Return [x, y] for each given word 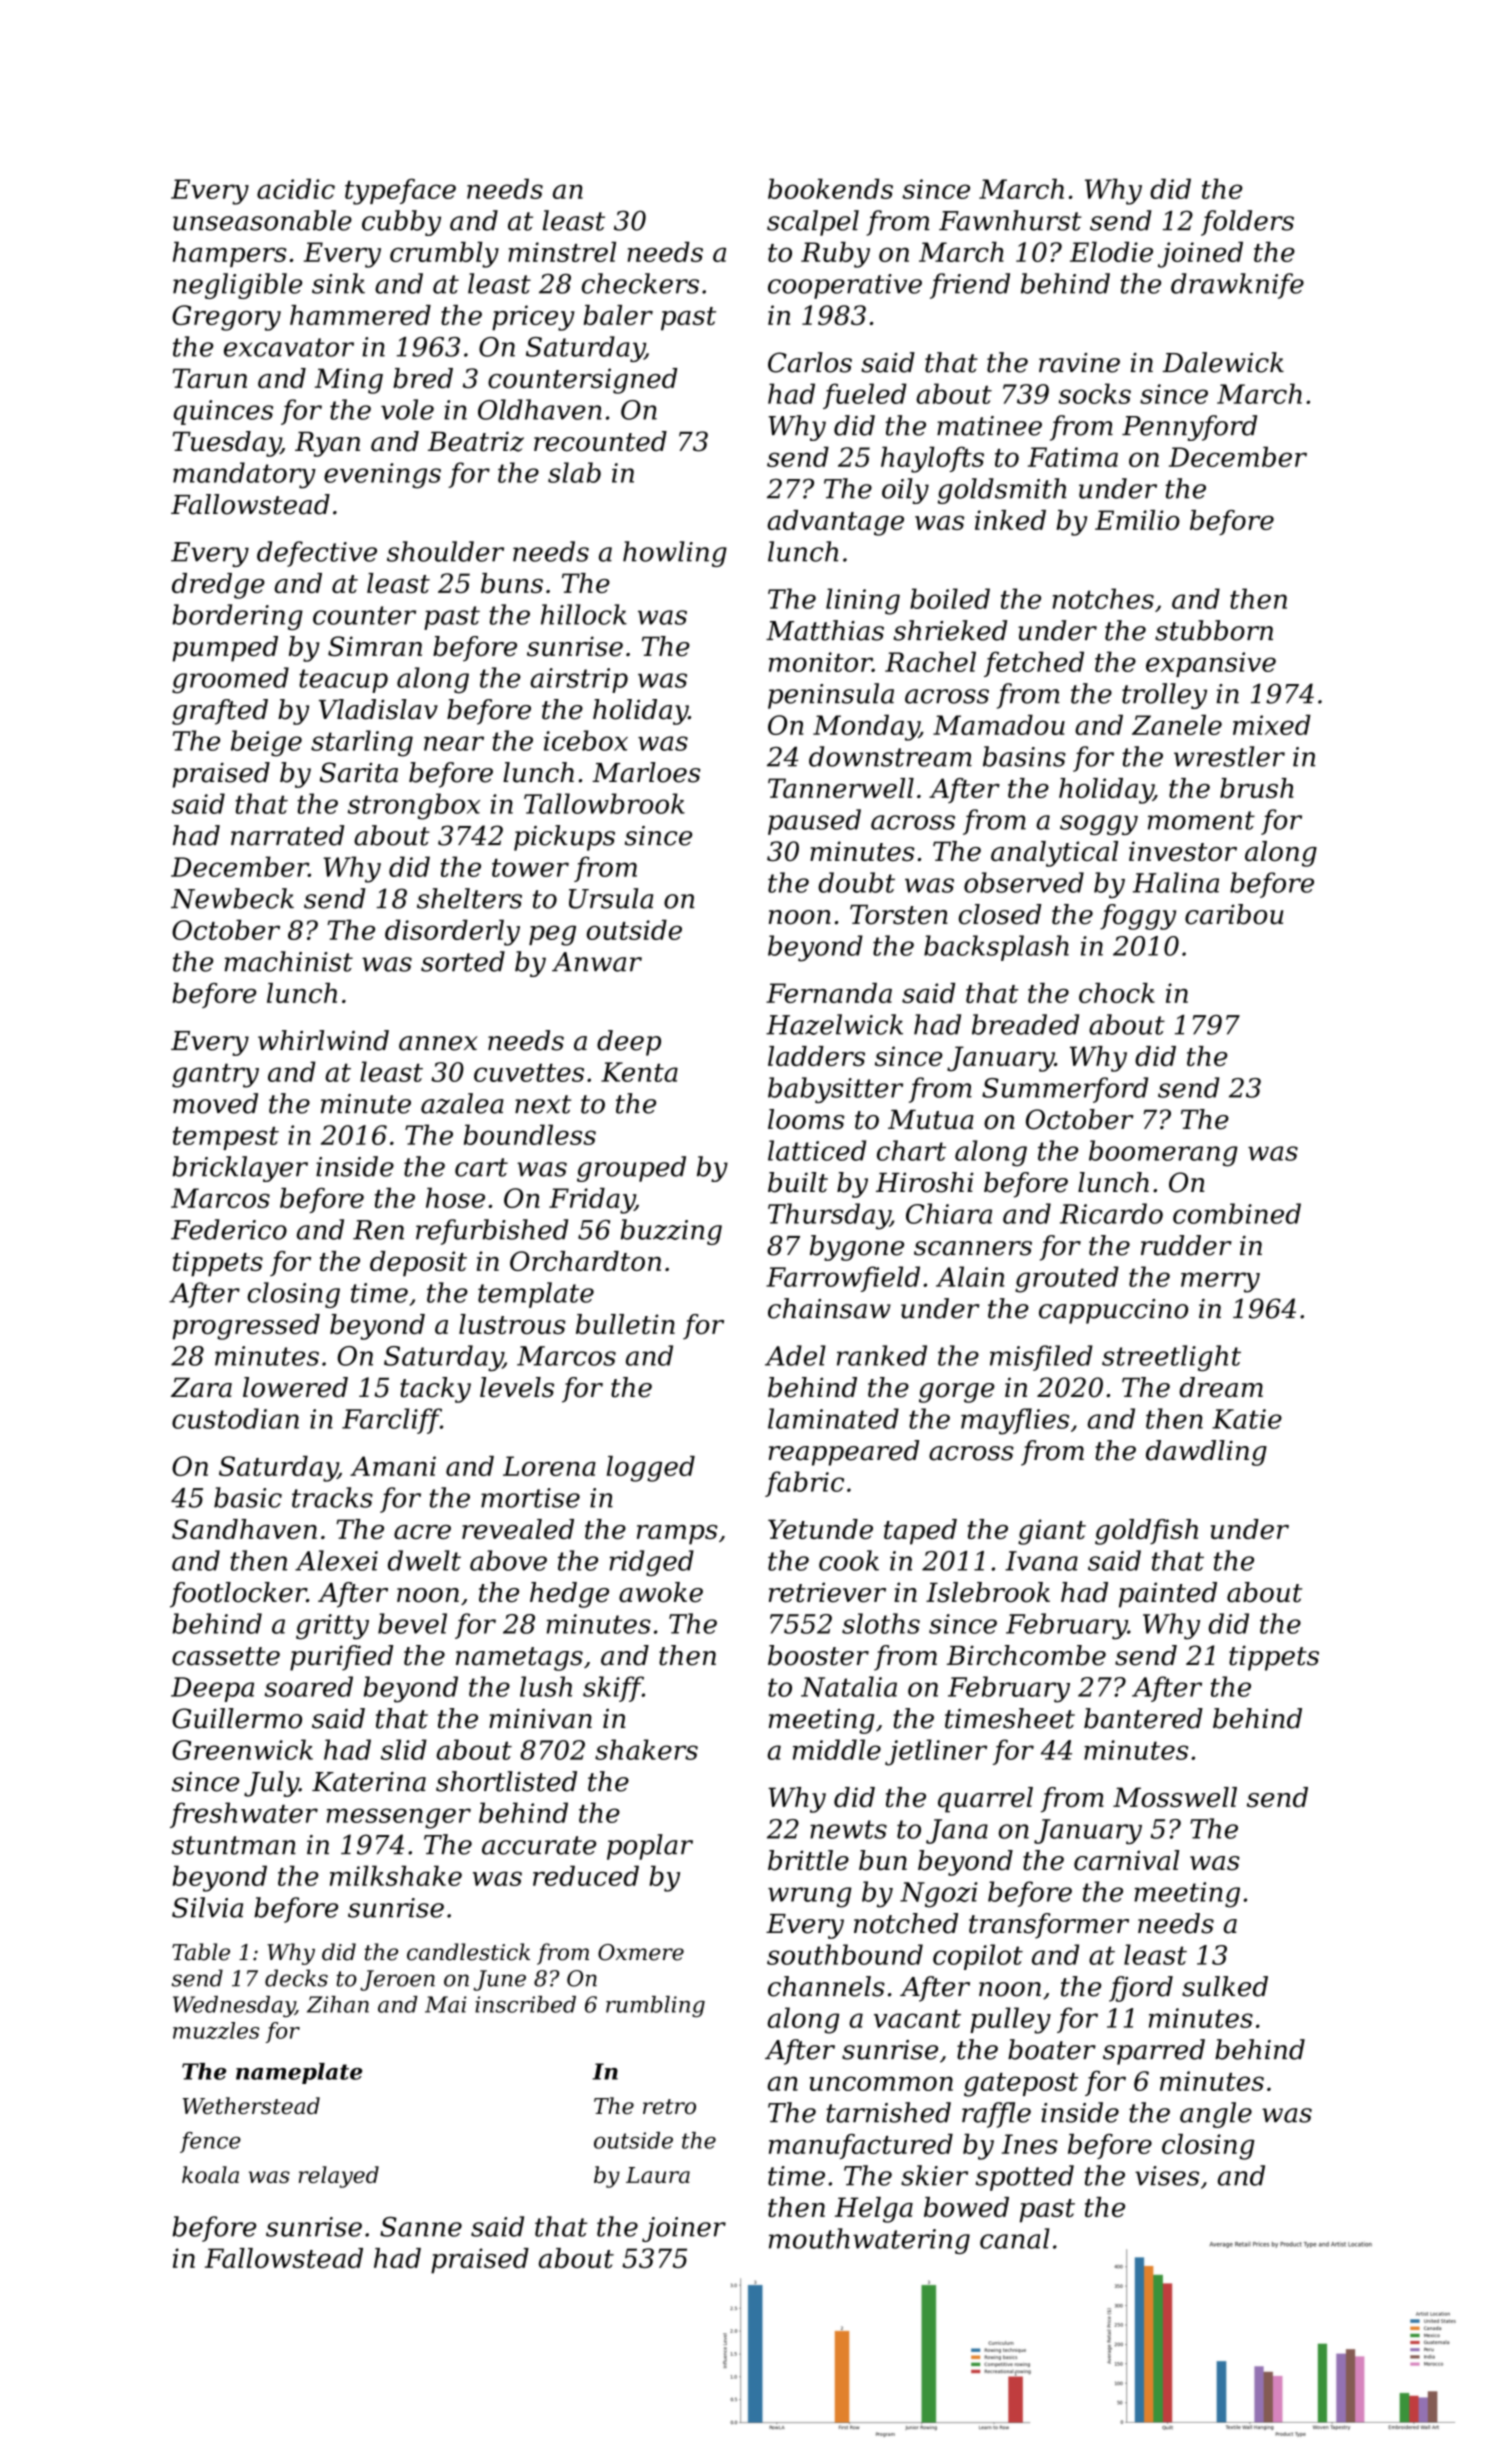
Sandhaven [244, 1529]
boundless [530, 1134]
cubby [401, 223]
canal [1015, 2238]
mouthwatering [869, 2241]
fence [210, 2142]
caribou [1234, 914]
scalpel [813, 223]
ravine [1079, 363]
